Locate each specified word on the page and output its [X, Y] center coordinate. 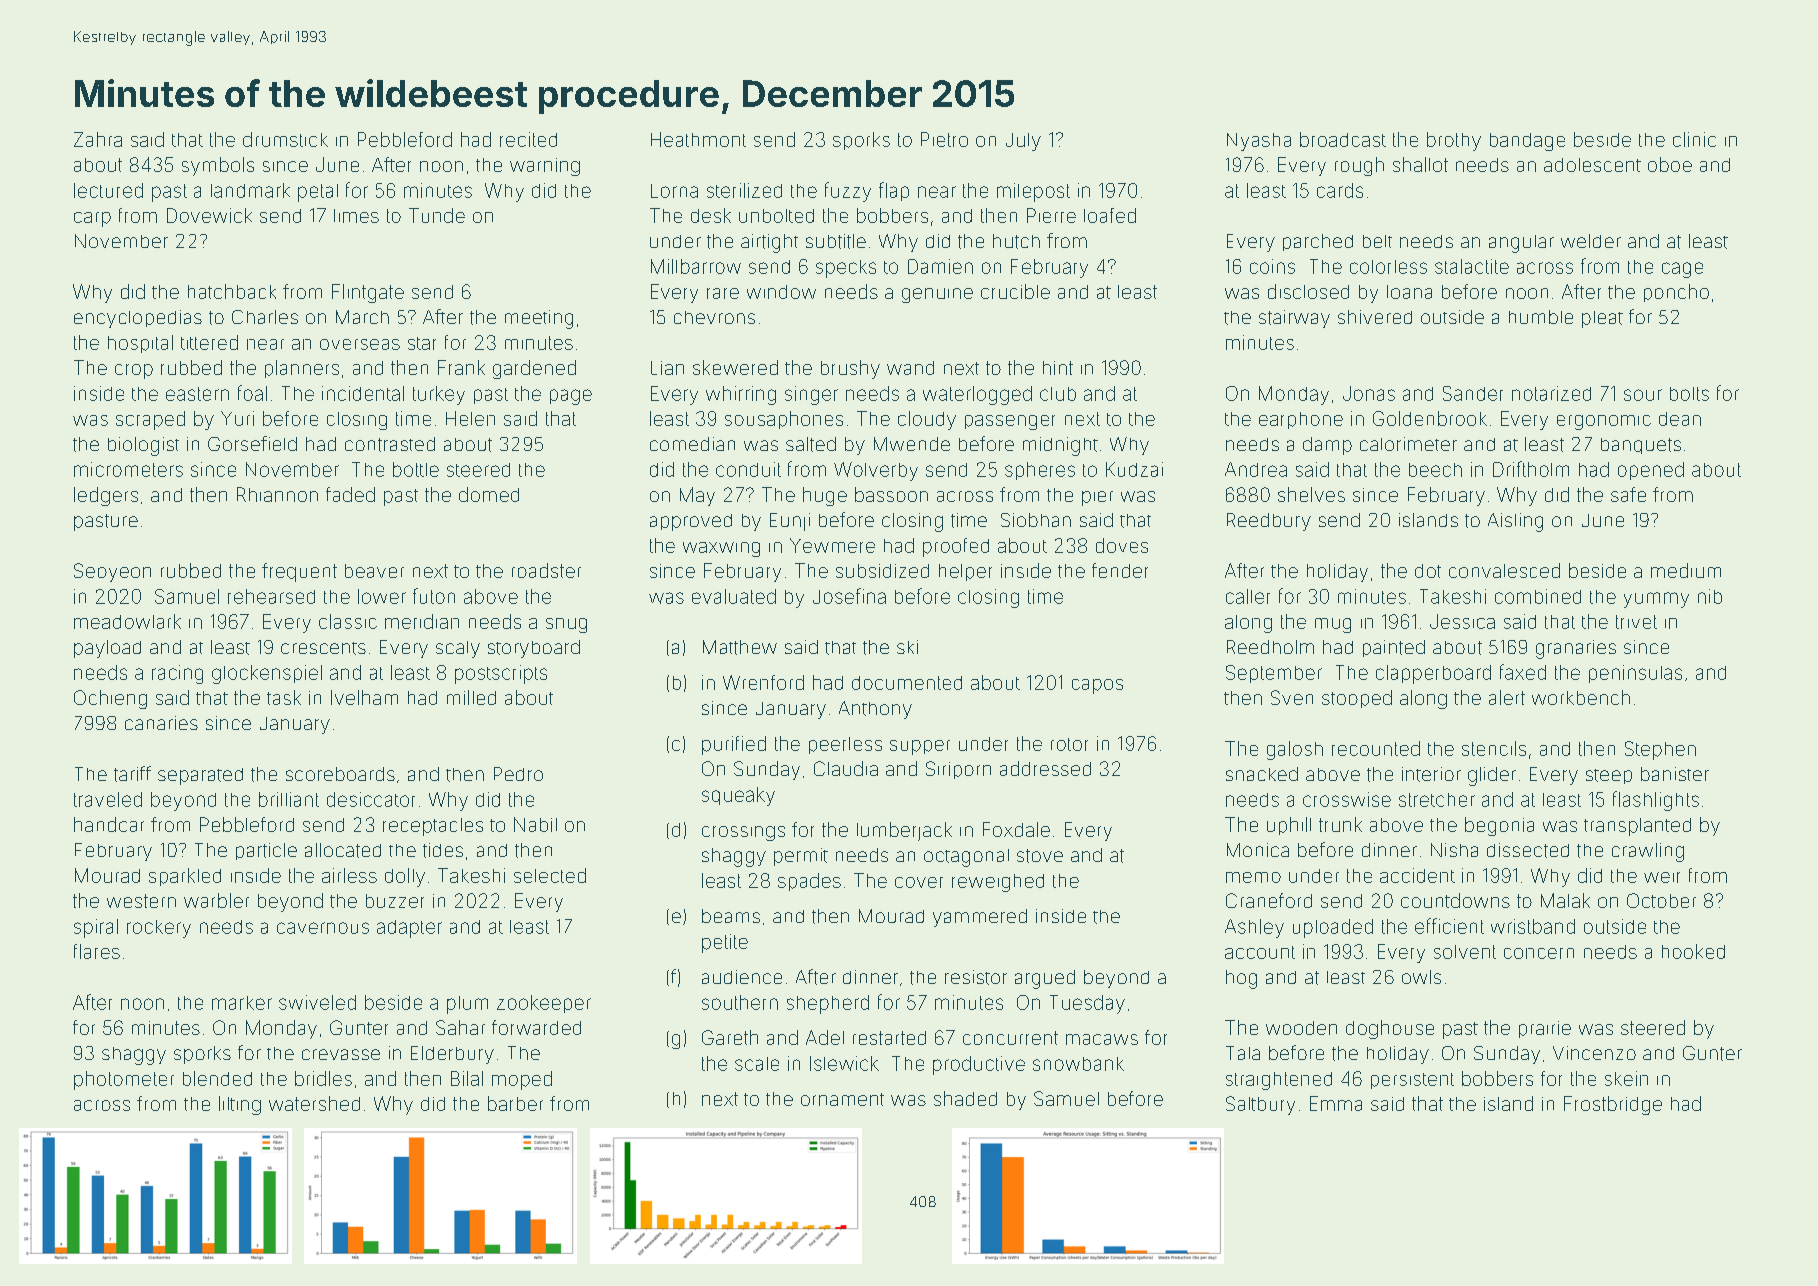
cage [1682, 270]
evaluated [734, 596]
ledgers [106, 496]
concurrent [1010, 1038]
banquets [1641, 446]
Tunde [437, 215]
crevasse [341, 1054]
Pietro [944, 139]
